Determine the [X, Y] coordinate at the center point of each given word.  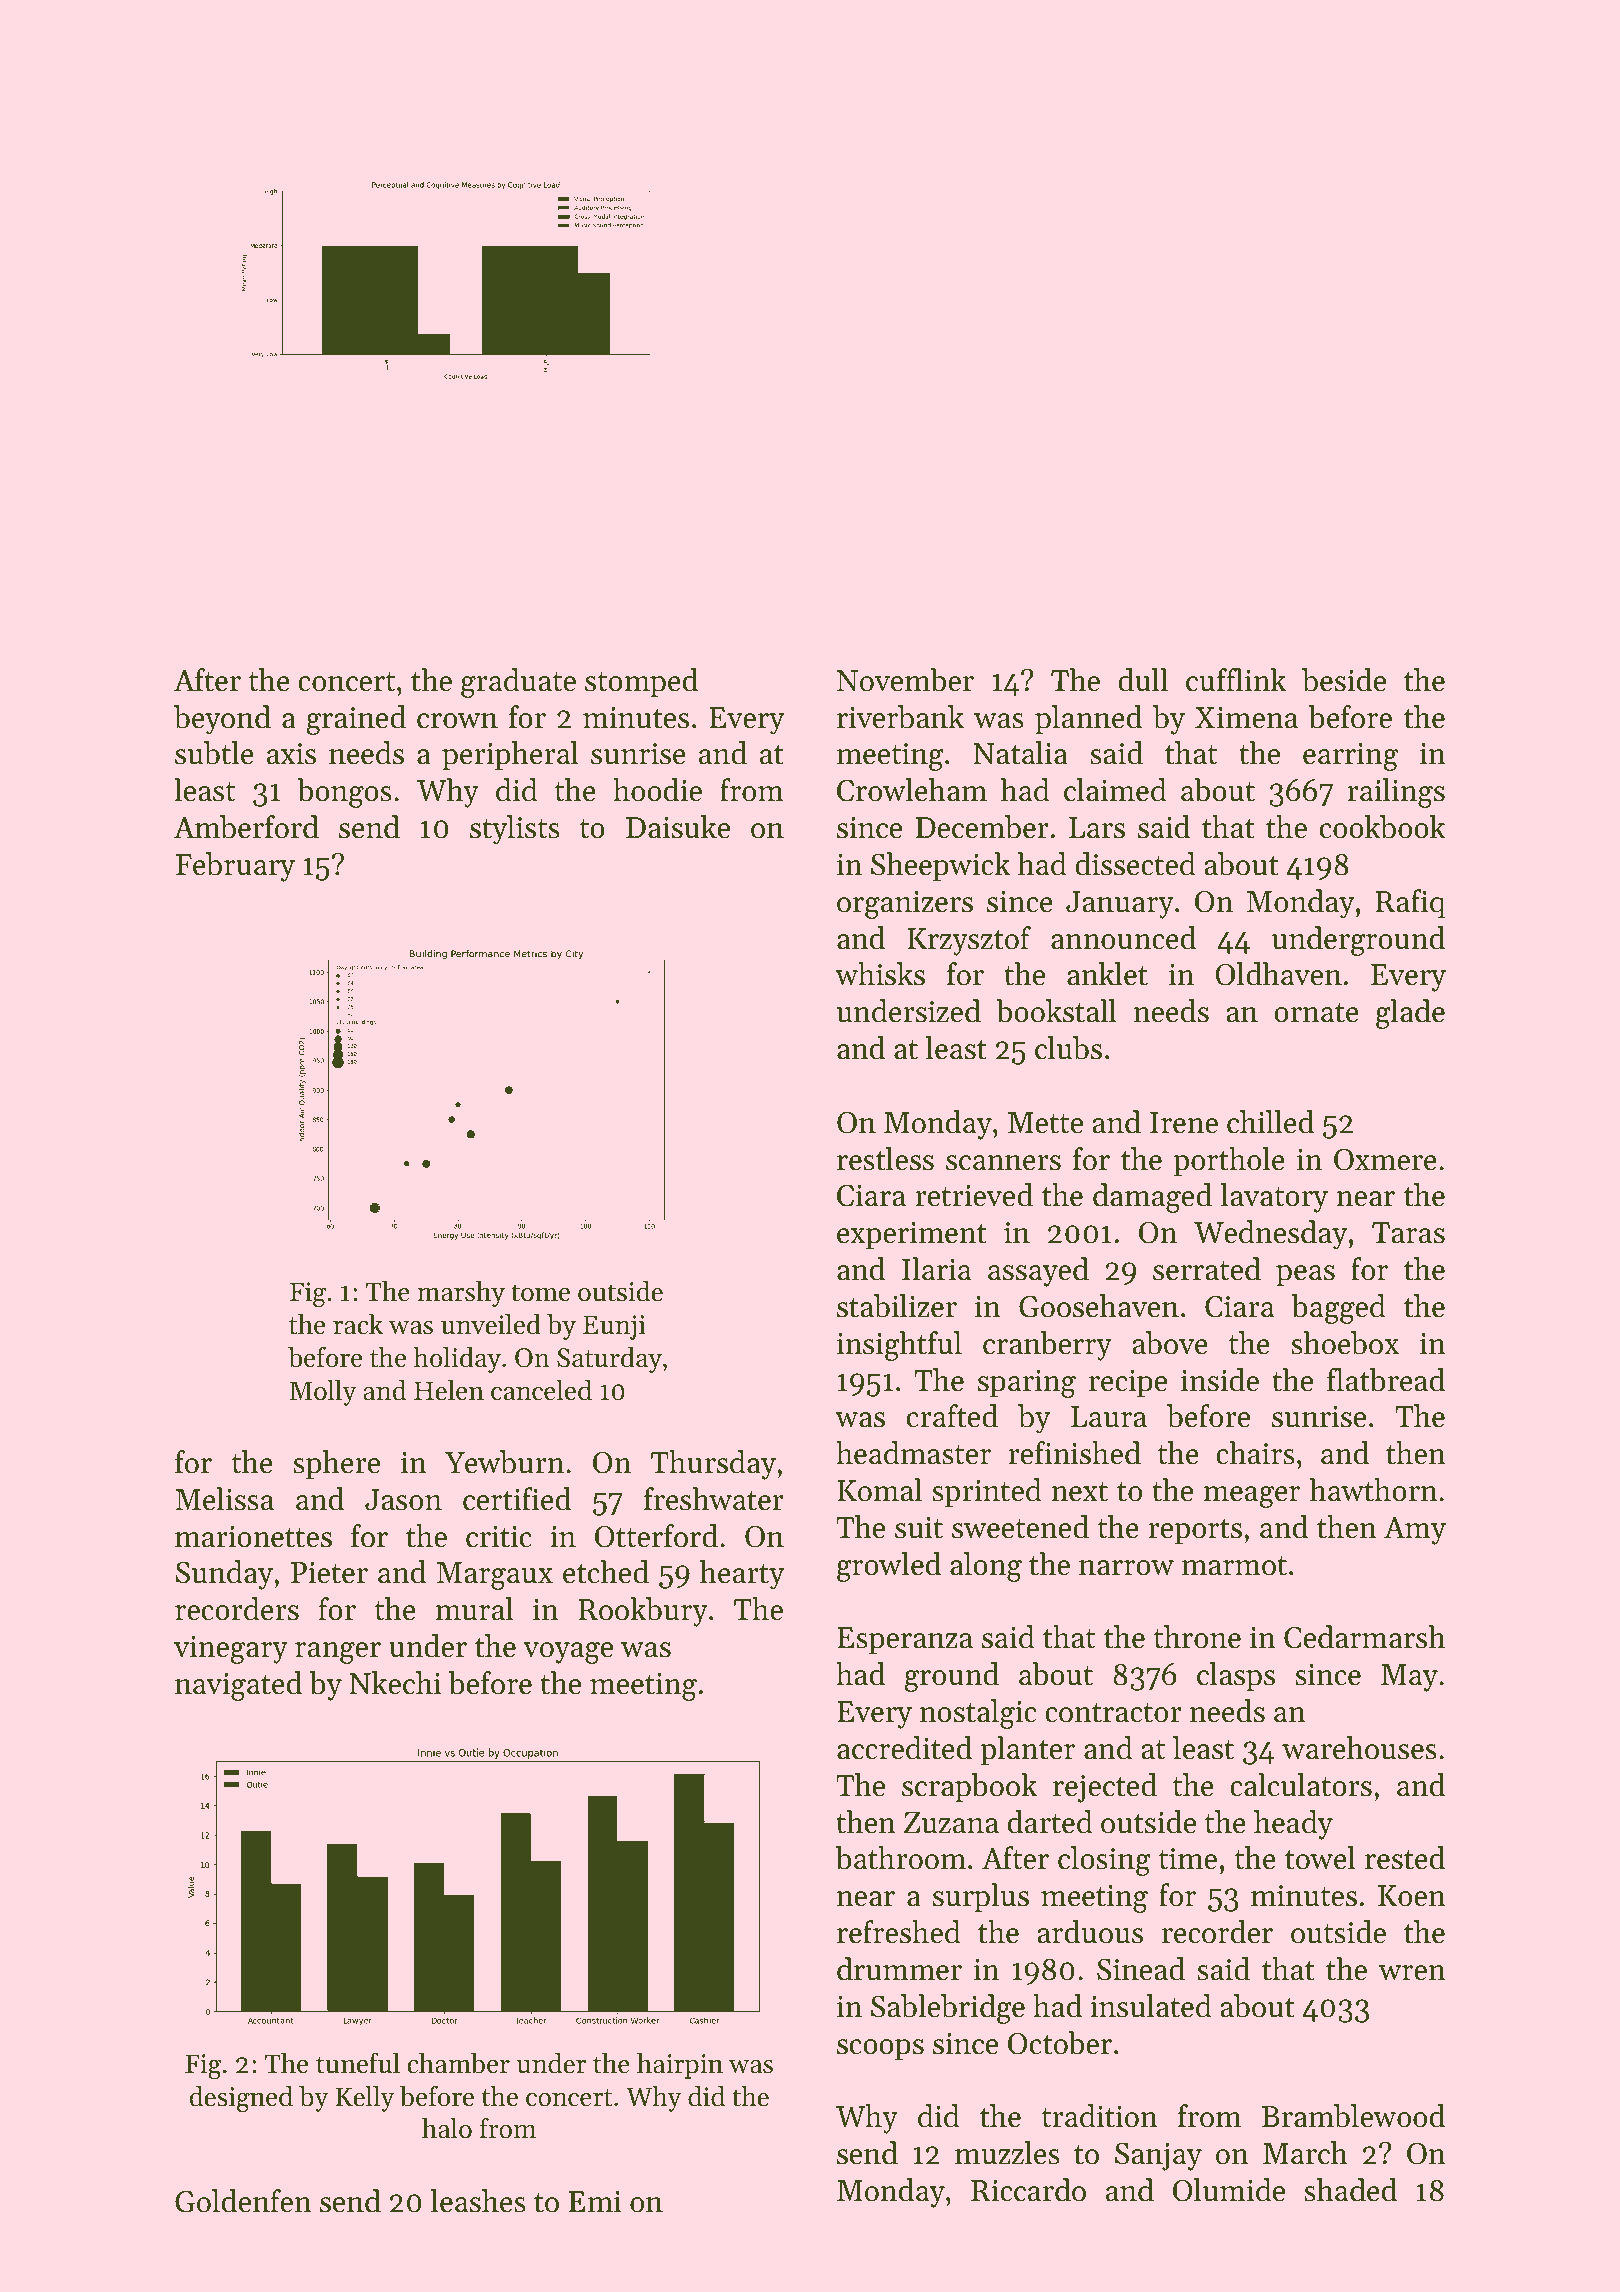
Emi [595, 2201]
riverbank [900, 717]
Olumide [1229, 2190]
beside [1344, 680]
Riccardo [1028, 2190]
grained [356, 720]
